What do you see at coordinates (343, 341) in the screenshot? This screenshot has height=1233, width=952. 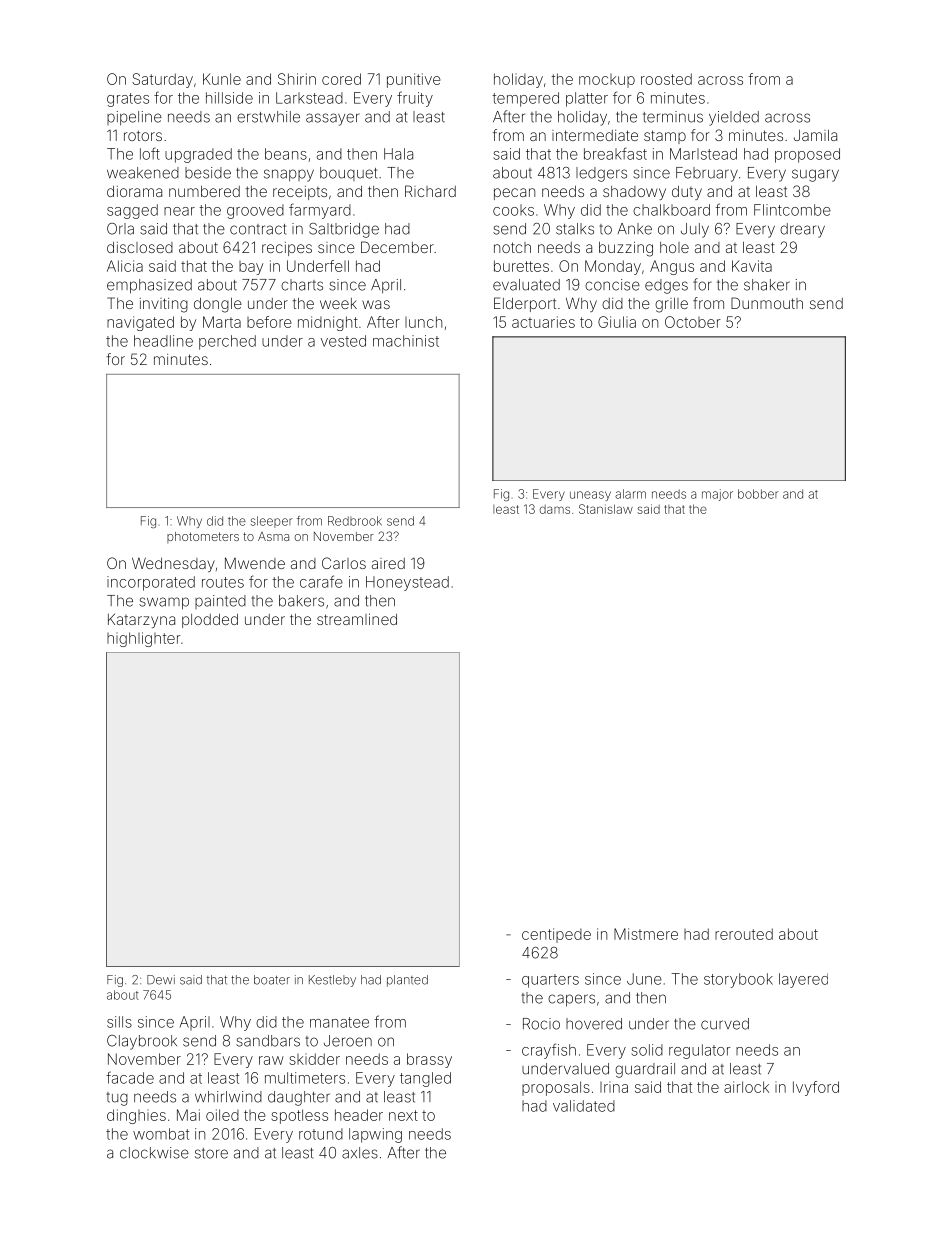 I see `vested` at bounding box center [343, 341].
